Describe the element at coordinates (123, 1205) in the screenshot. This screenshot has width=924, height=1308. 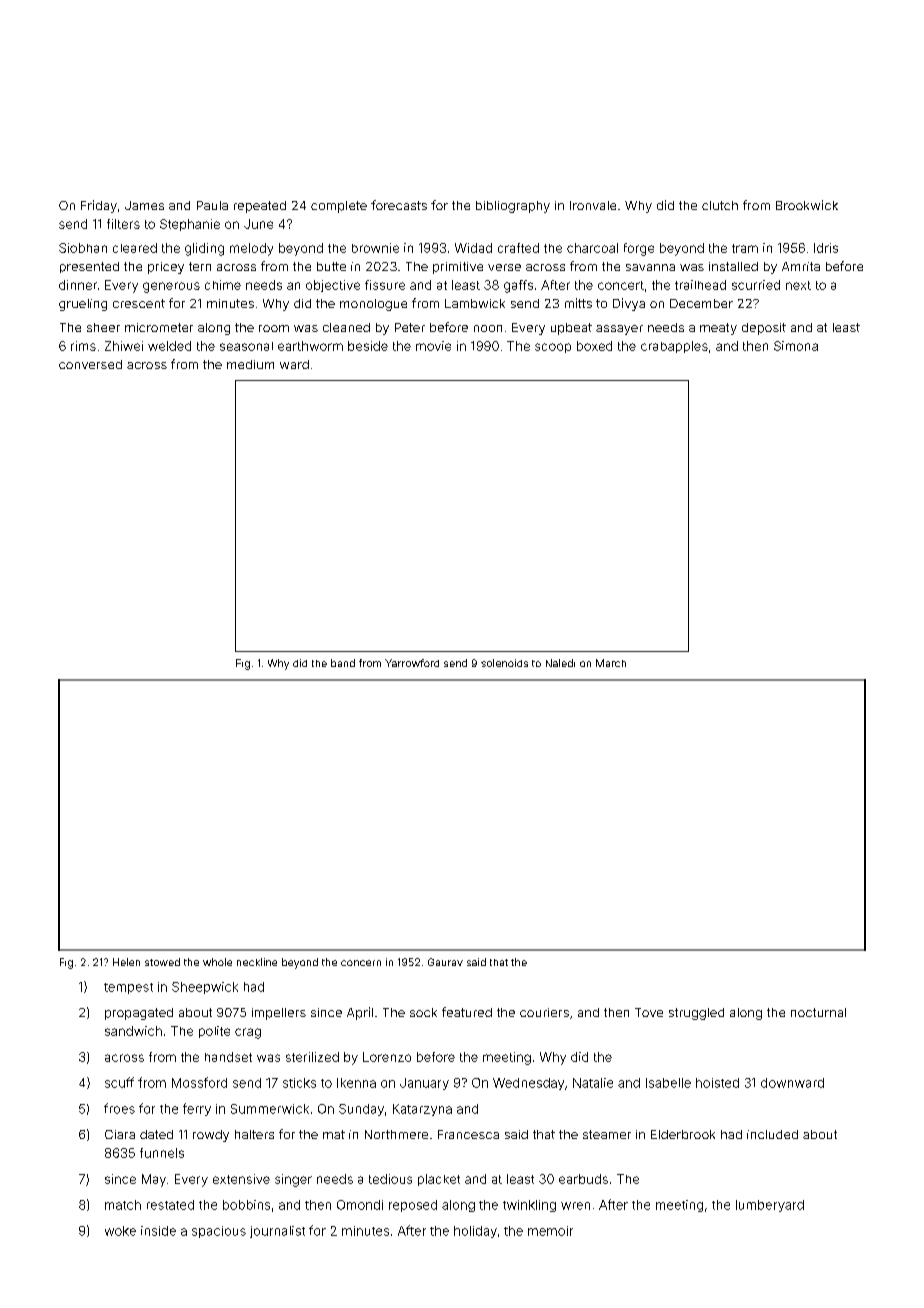
I see `match` at that location.
